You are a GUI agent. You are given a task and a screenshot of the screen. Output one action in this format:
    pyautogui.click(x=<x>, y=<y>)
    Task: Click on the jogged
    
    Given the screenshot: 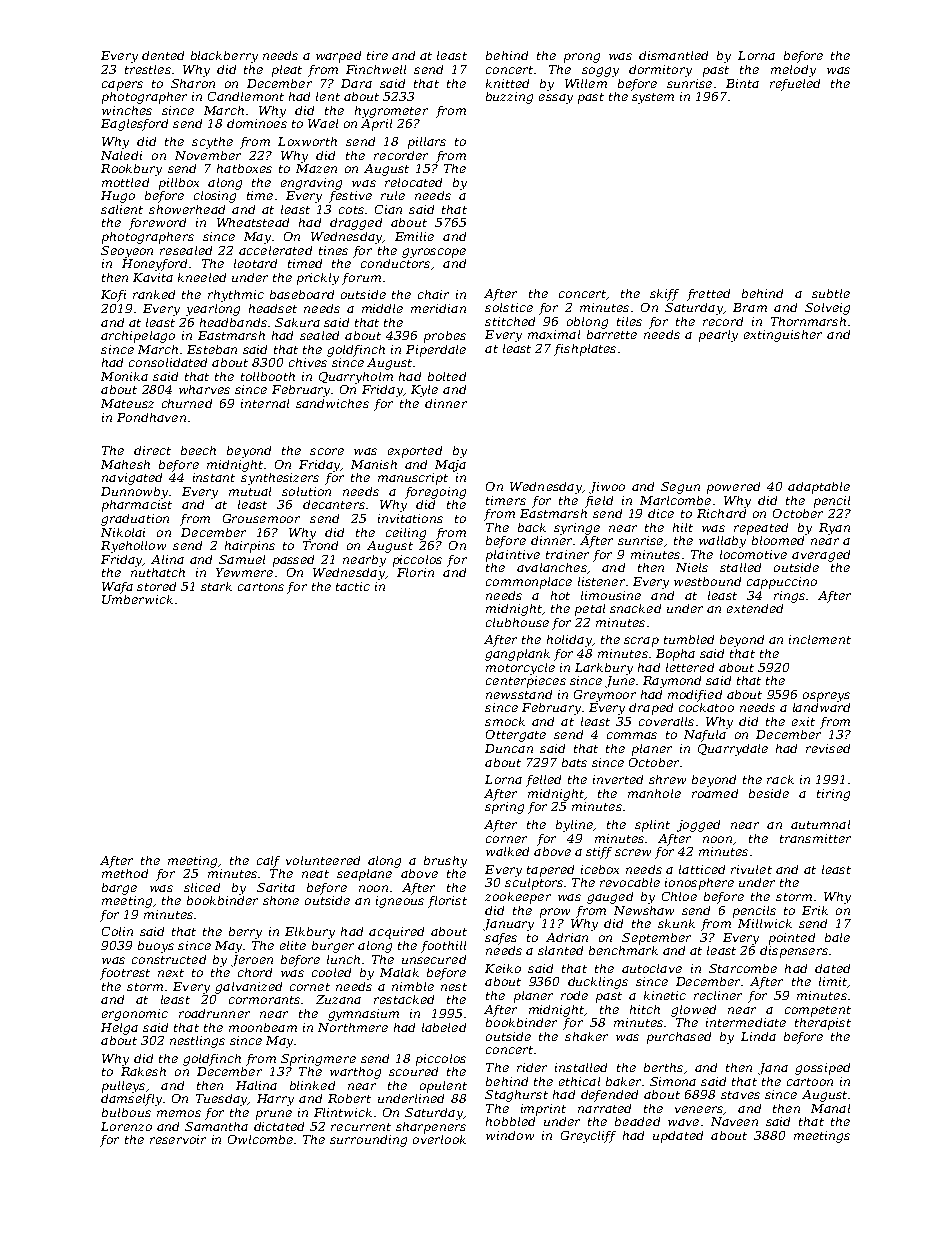 What is the action you would take?
    pyautogui.click(x=698, y=826)
